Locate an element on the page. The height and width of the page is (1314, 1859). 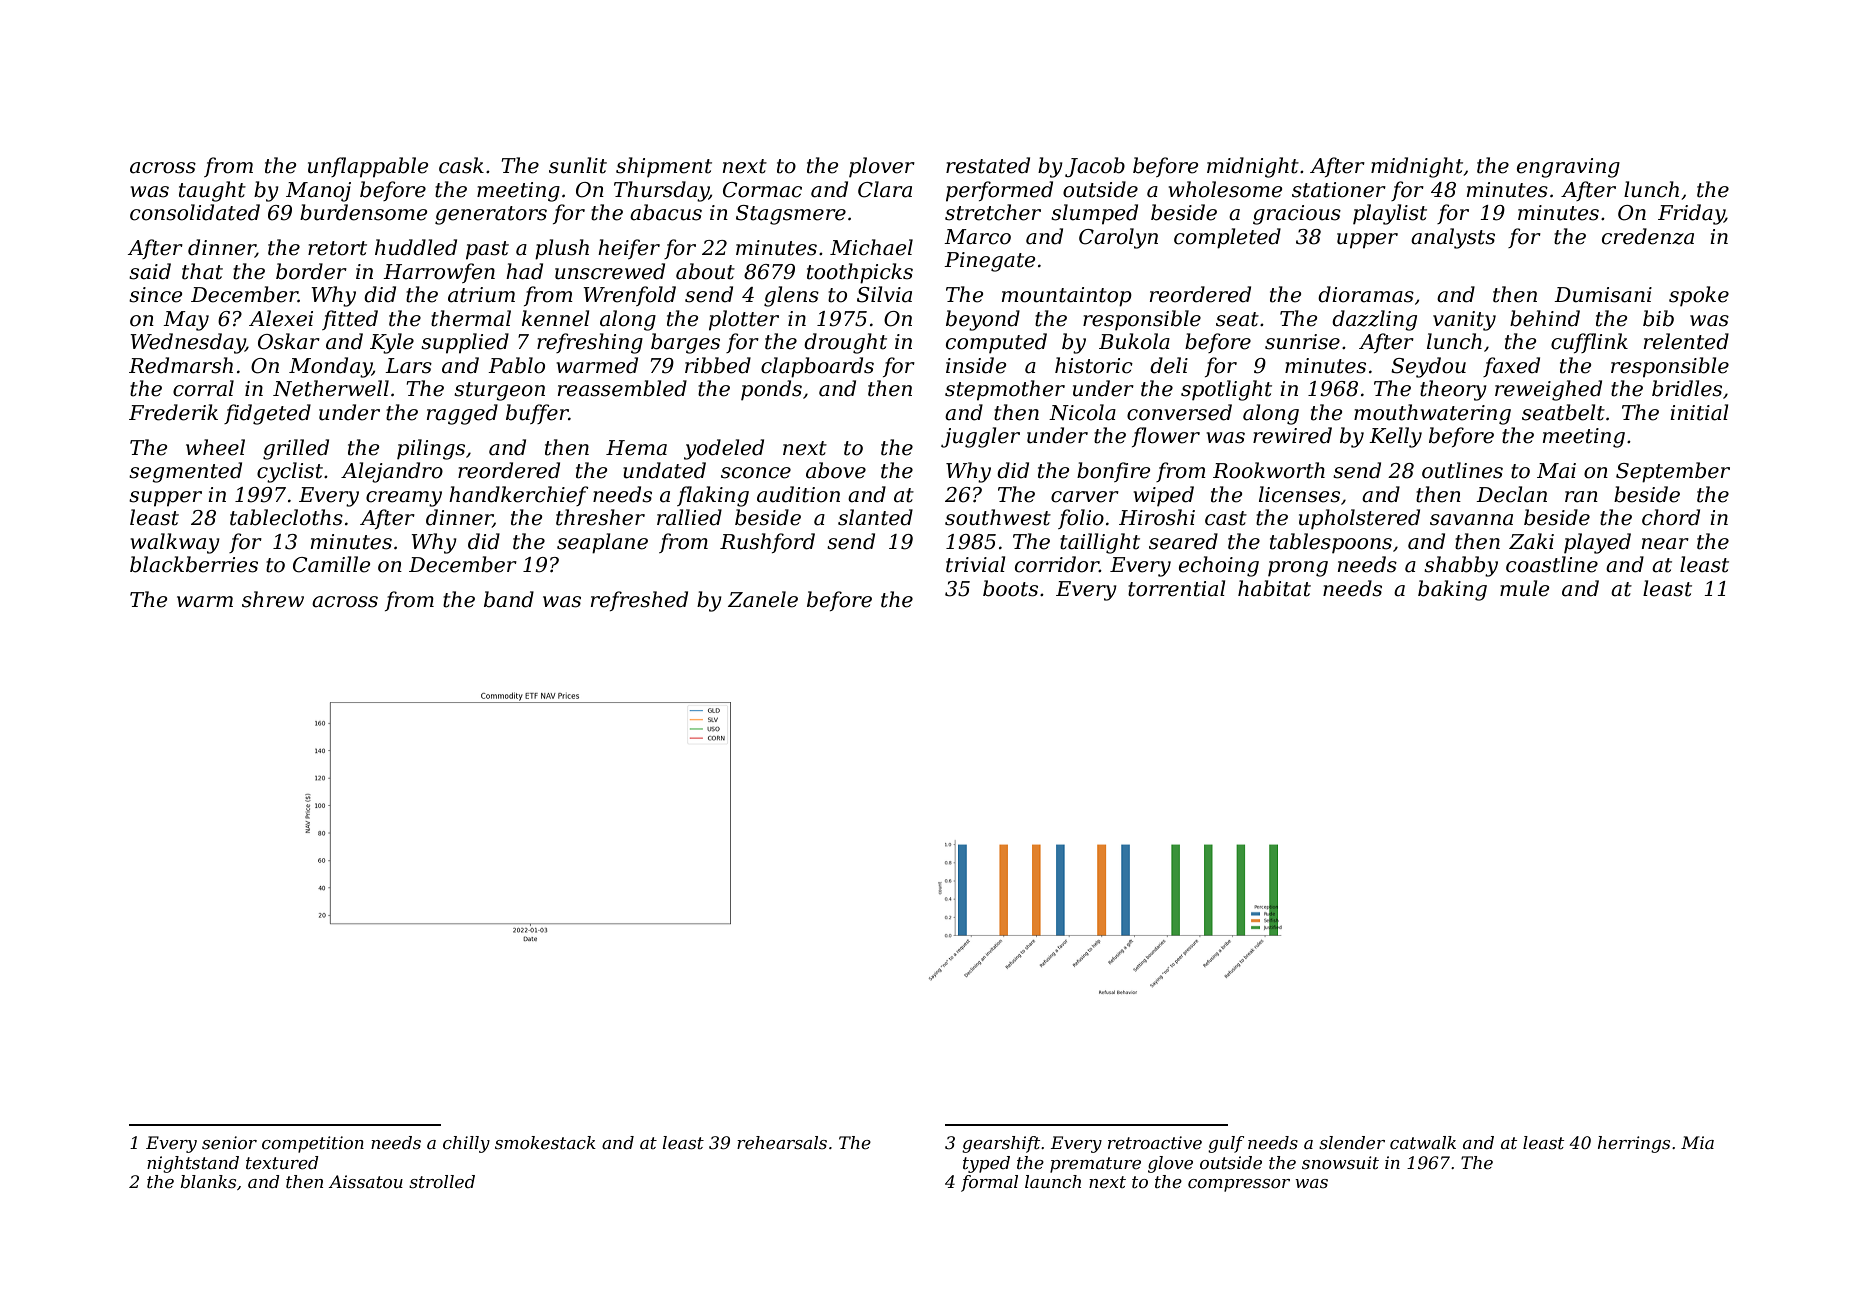
shrew is located at coordinates (273, 599).
